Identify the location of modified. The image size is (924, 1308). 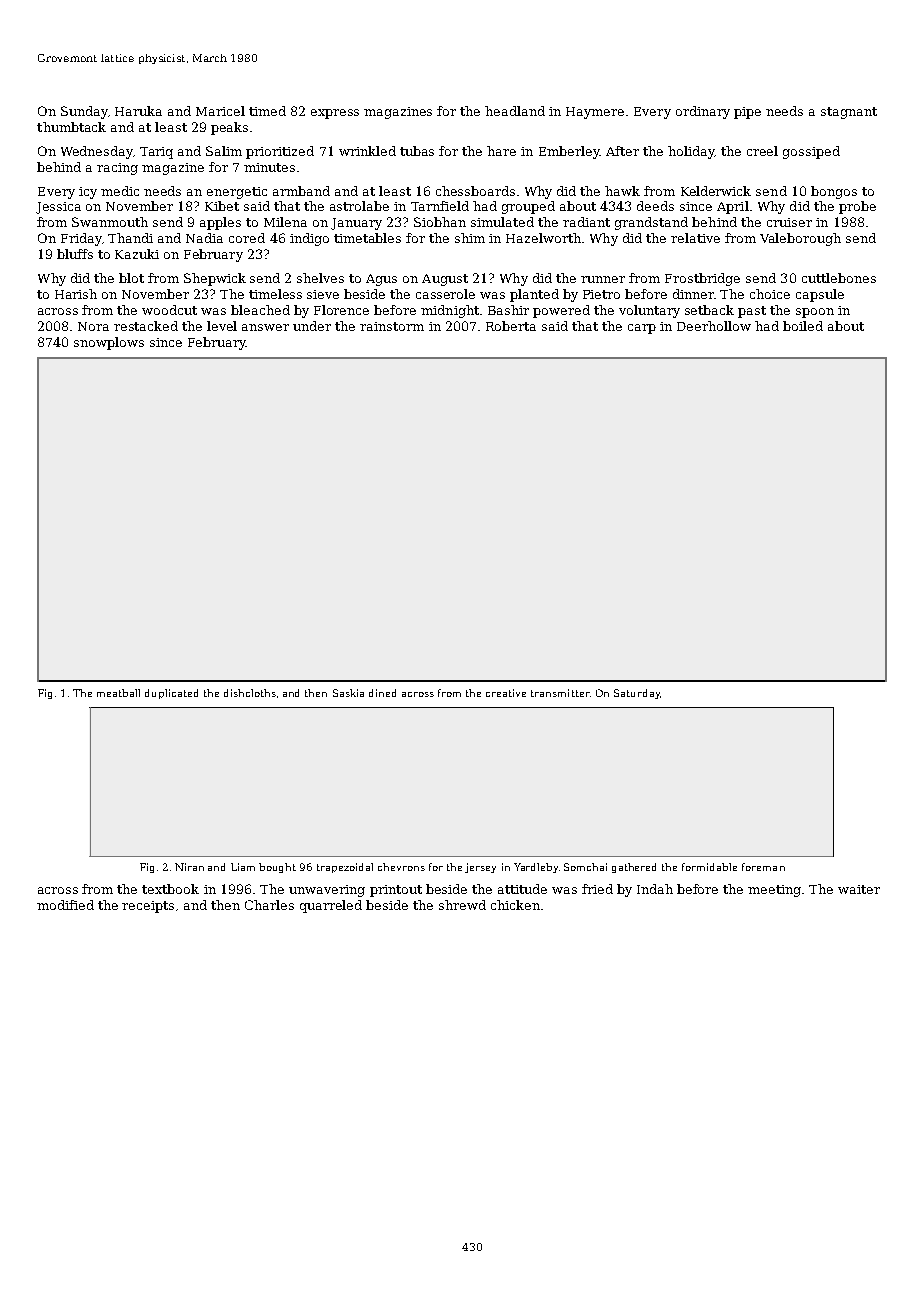
(65, 905).
